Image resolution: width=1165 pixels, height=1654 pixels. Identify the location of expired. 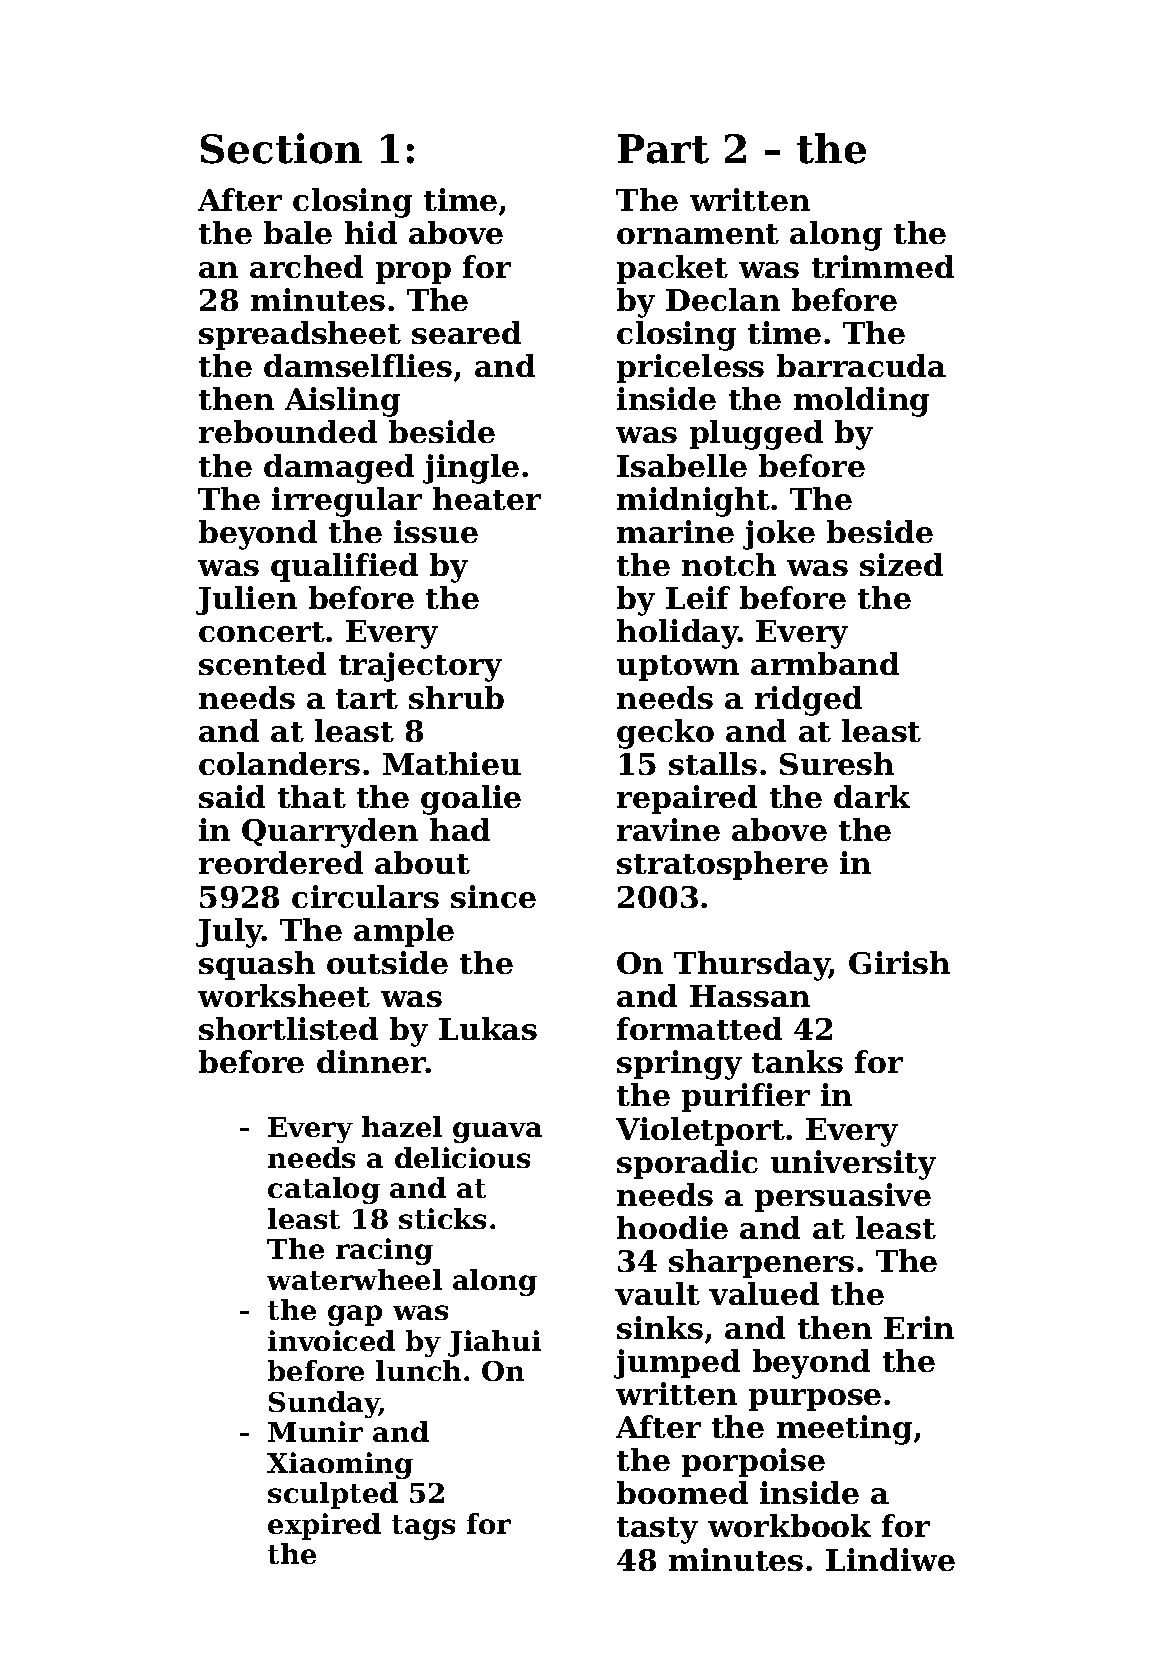
(324, 1526).
